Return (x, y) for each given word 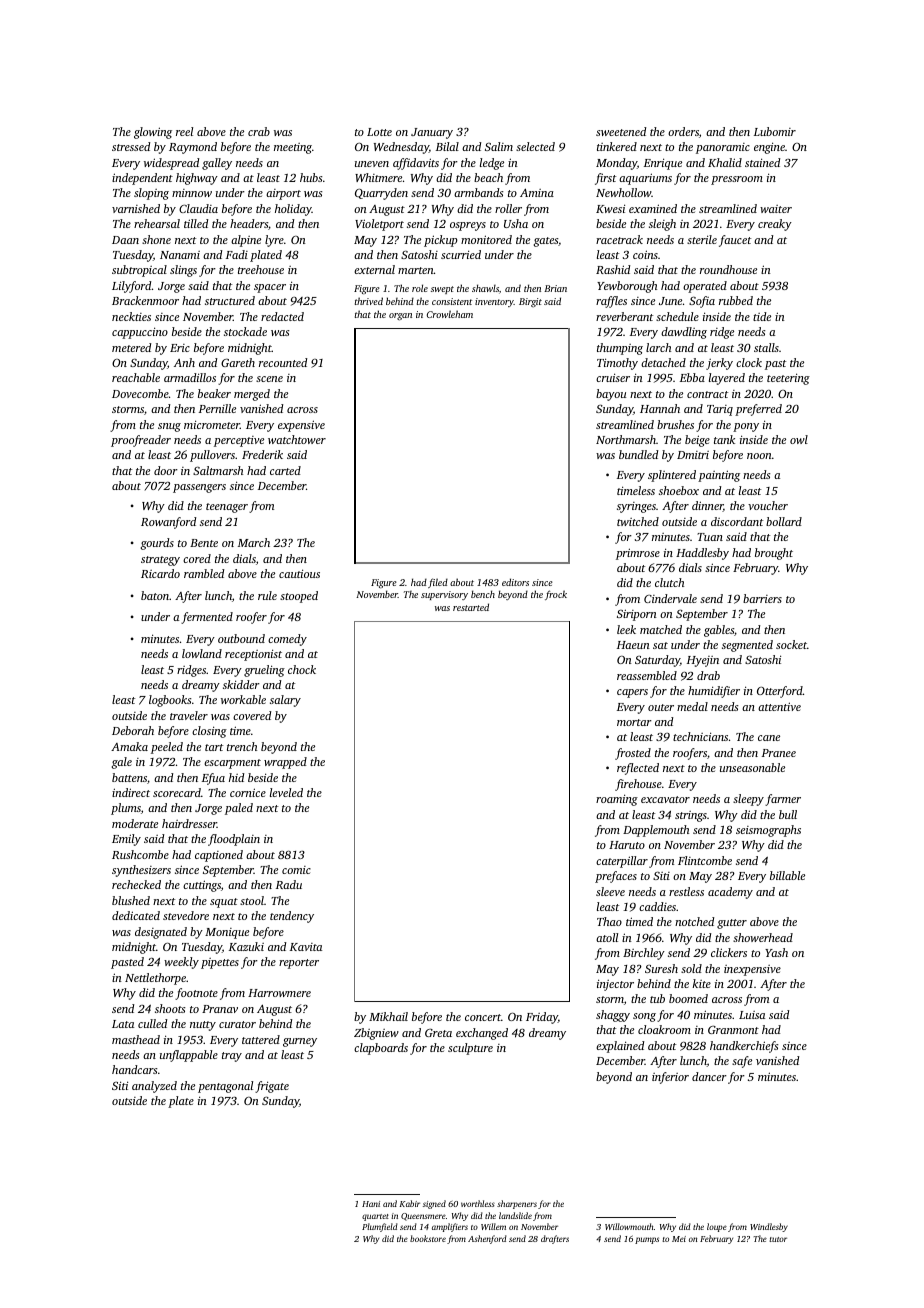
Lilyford (132, 287)
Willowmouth (629, 1226)
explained (620, 1047)
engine (769, 148)
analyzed (154, 1087)
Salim (499, 146)
